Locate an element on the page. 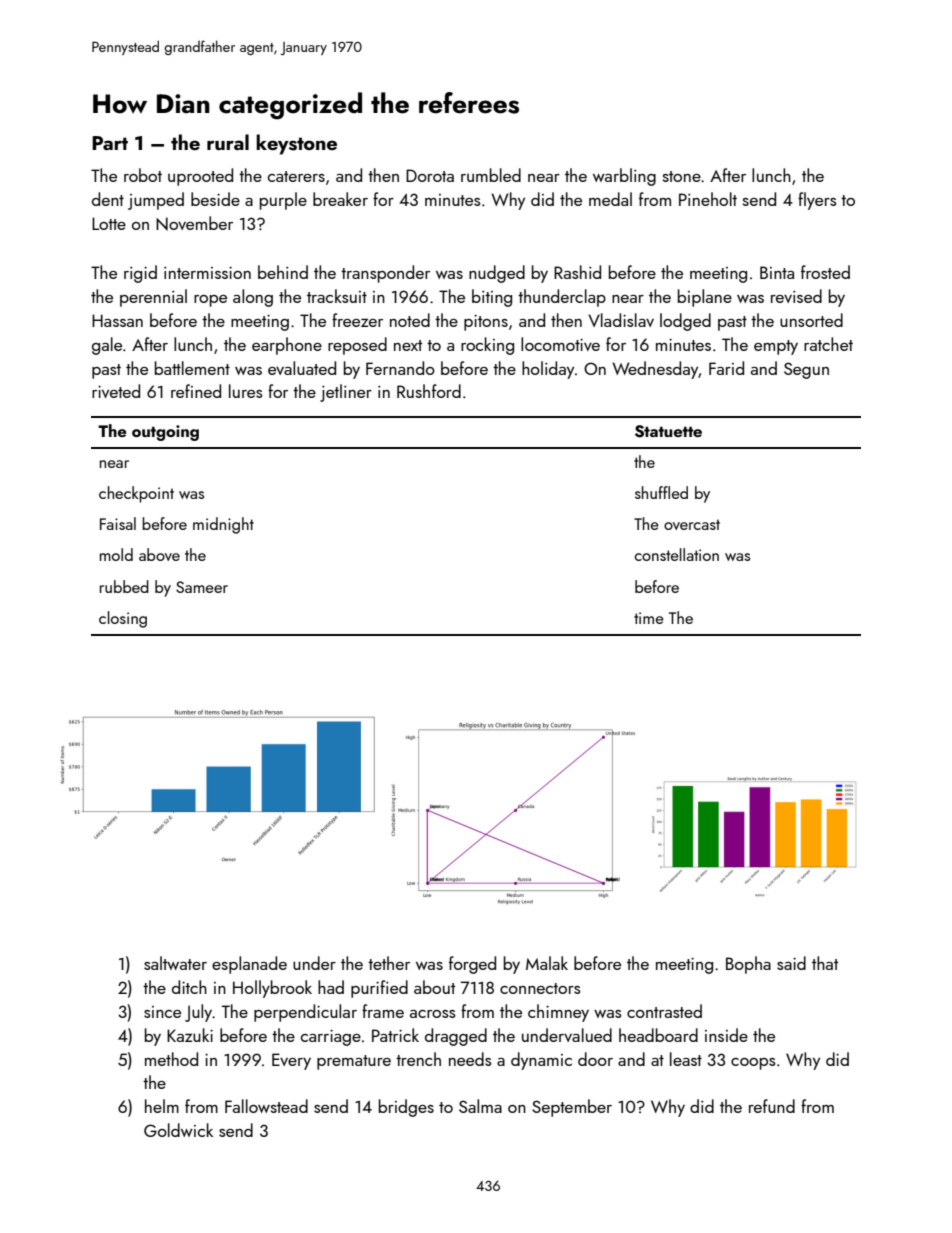 This image has width=952, height=1233. ratchet is located at coordinates (828, 344).
